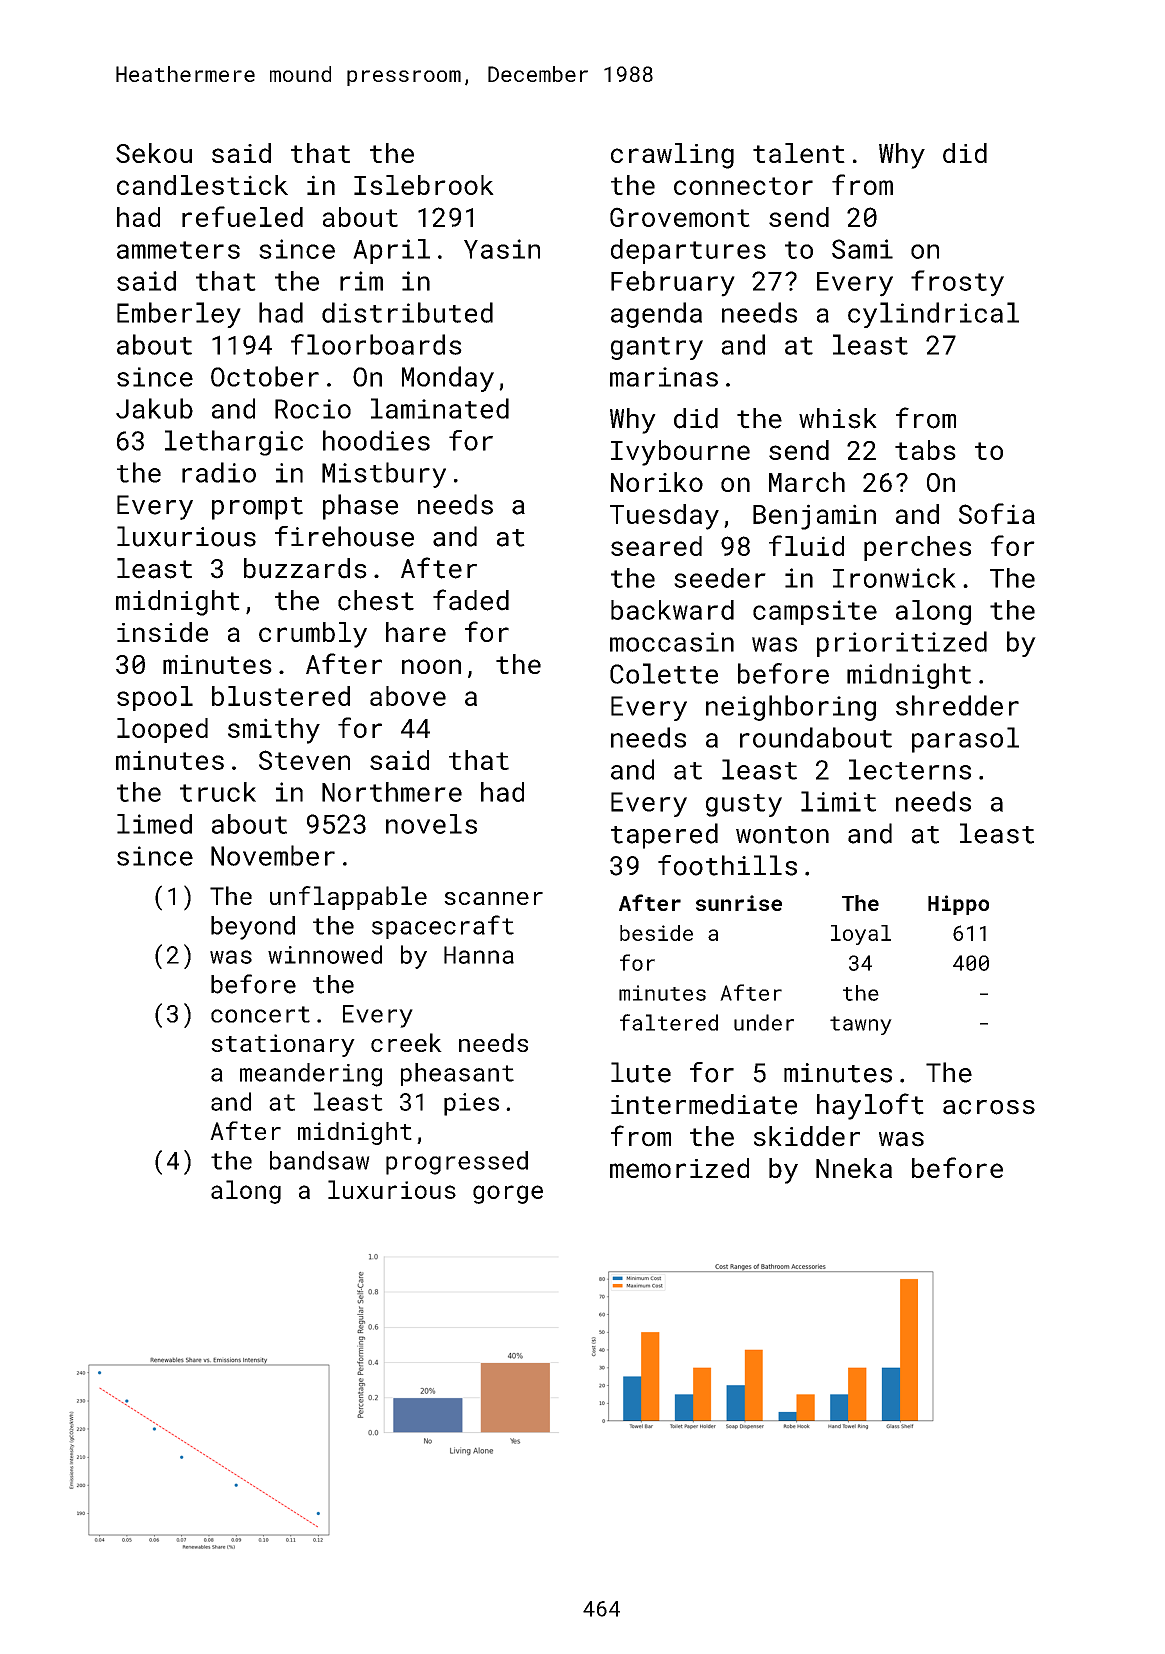 The width and height of the document is (1165, 1654). I want to click on tabs, so click(925, 450).
